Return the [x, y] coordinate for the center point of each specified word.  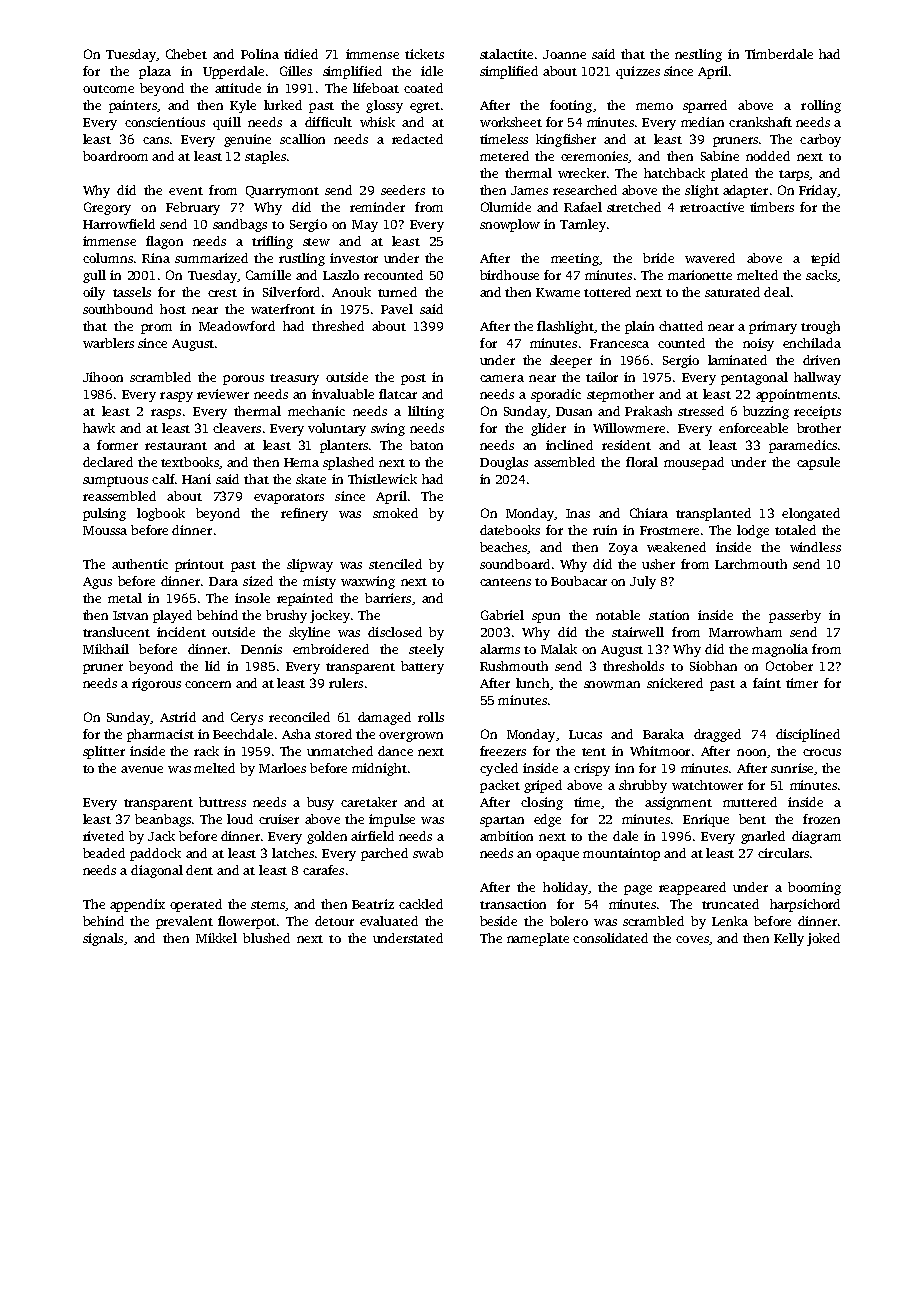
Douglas [504, 463]
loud [240, 819]
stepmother [620, 395]
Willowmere [629, 428]
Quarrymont [282, 192]
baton [426, 445]
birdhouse [509, 275]
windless [815, 547]
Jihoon [103, 377]
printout [199, 565]
